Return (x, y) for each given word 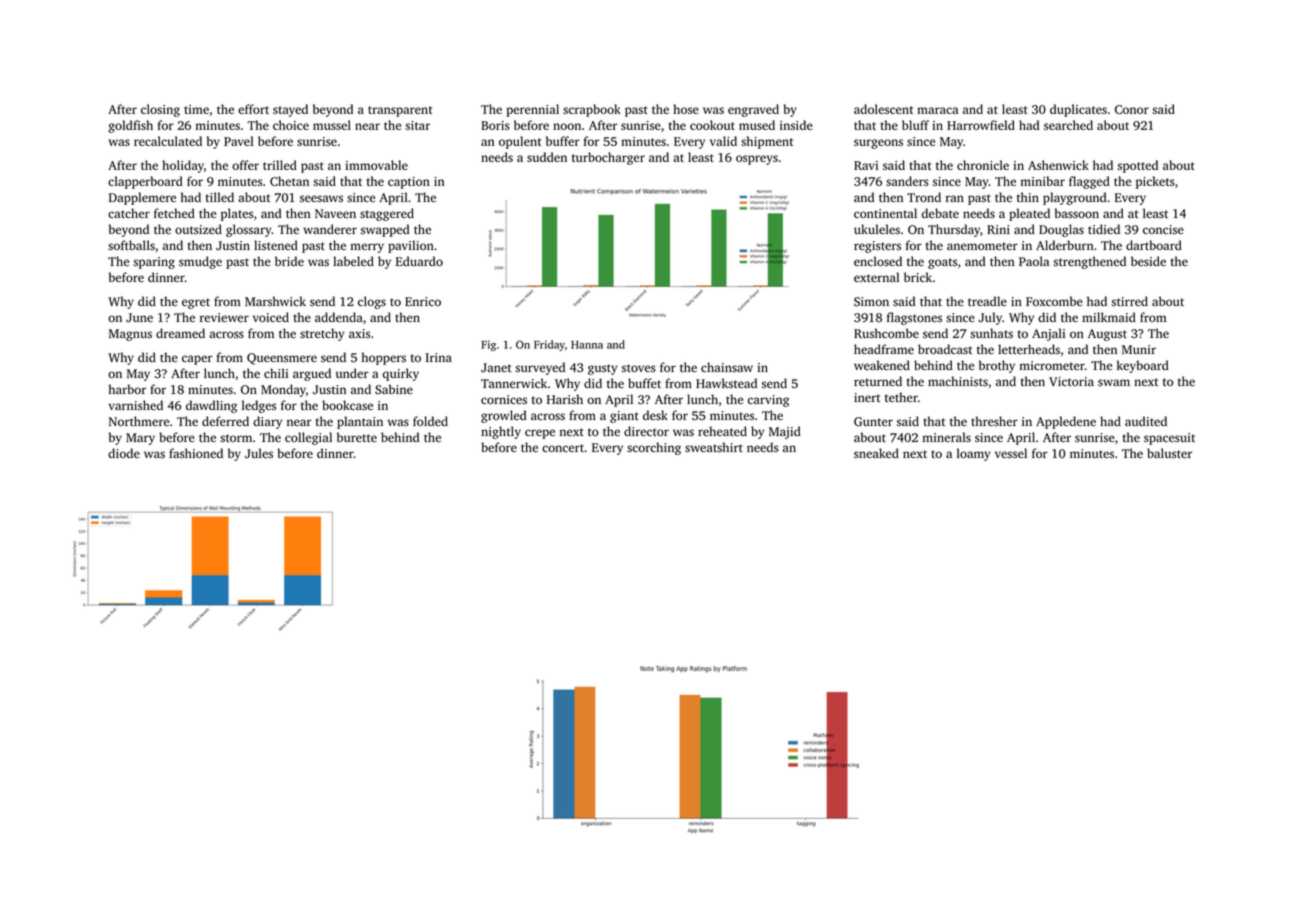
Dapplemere (142, 198)
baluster (1169, 453)
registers (877, 247)
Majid (784, 432)
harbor (127, 389)
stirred (1129, 301)
